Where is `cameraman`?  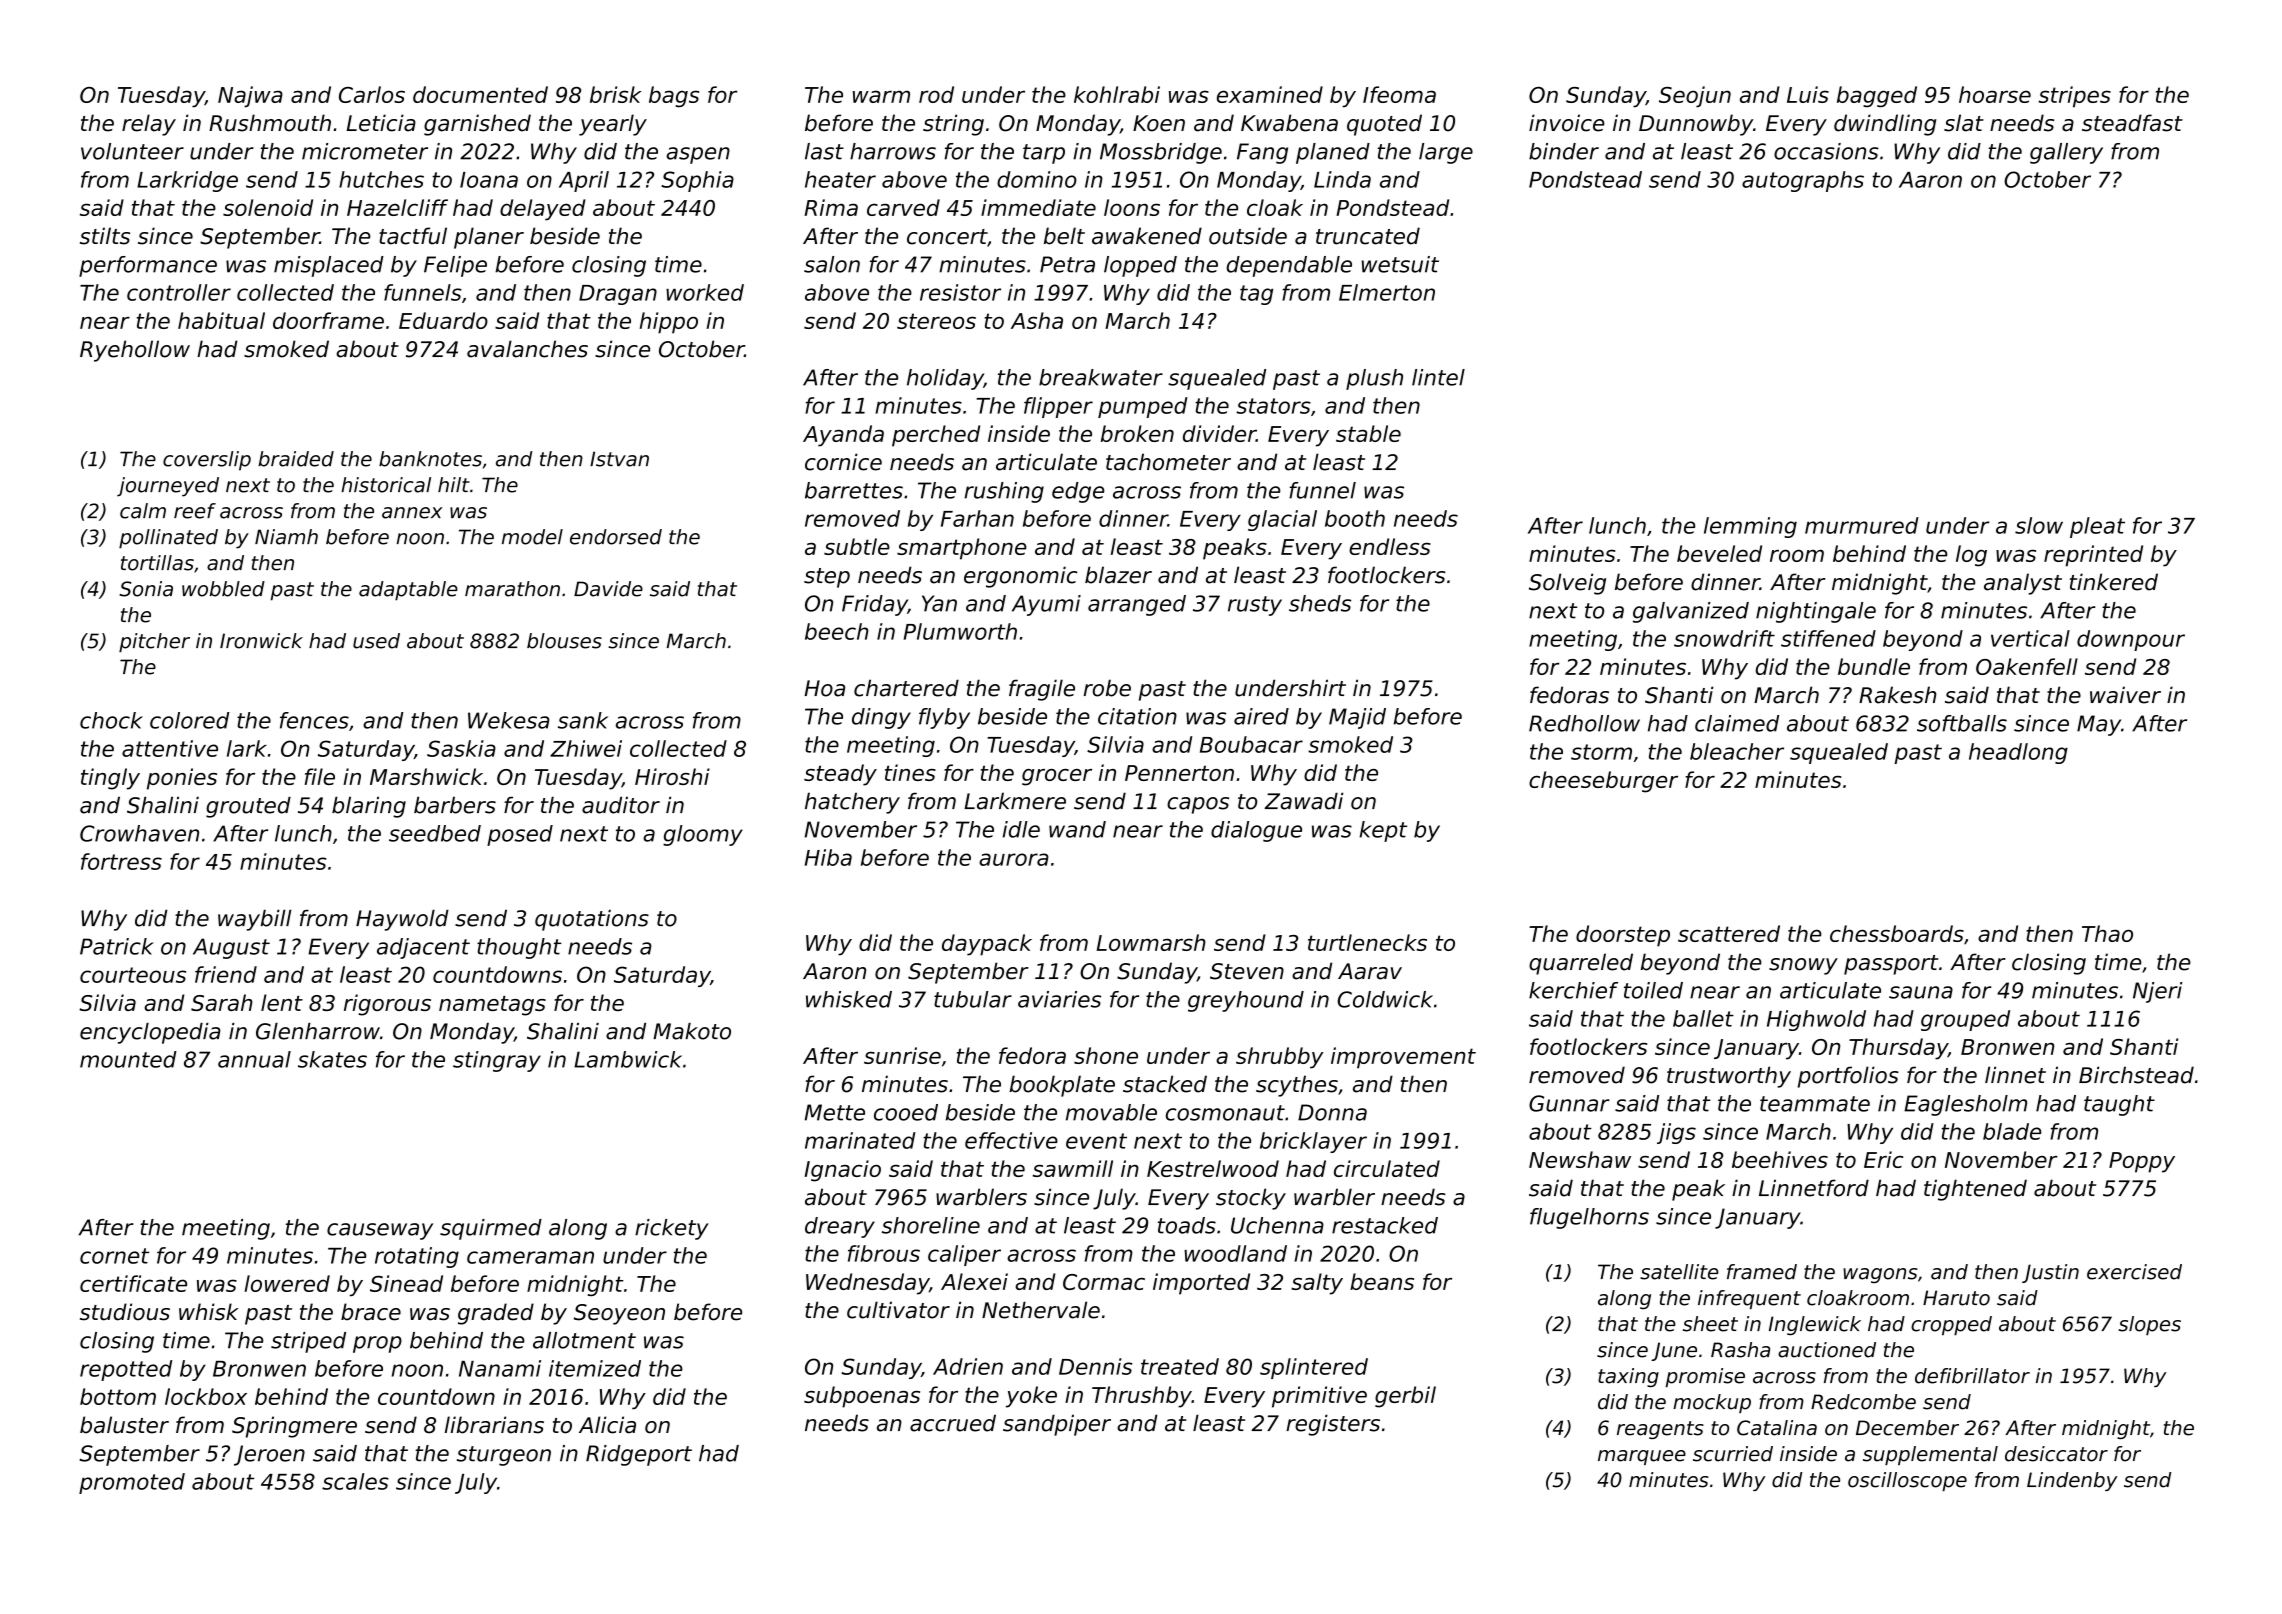
cameraman is located at coordinates (530, 1257).
